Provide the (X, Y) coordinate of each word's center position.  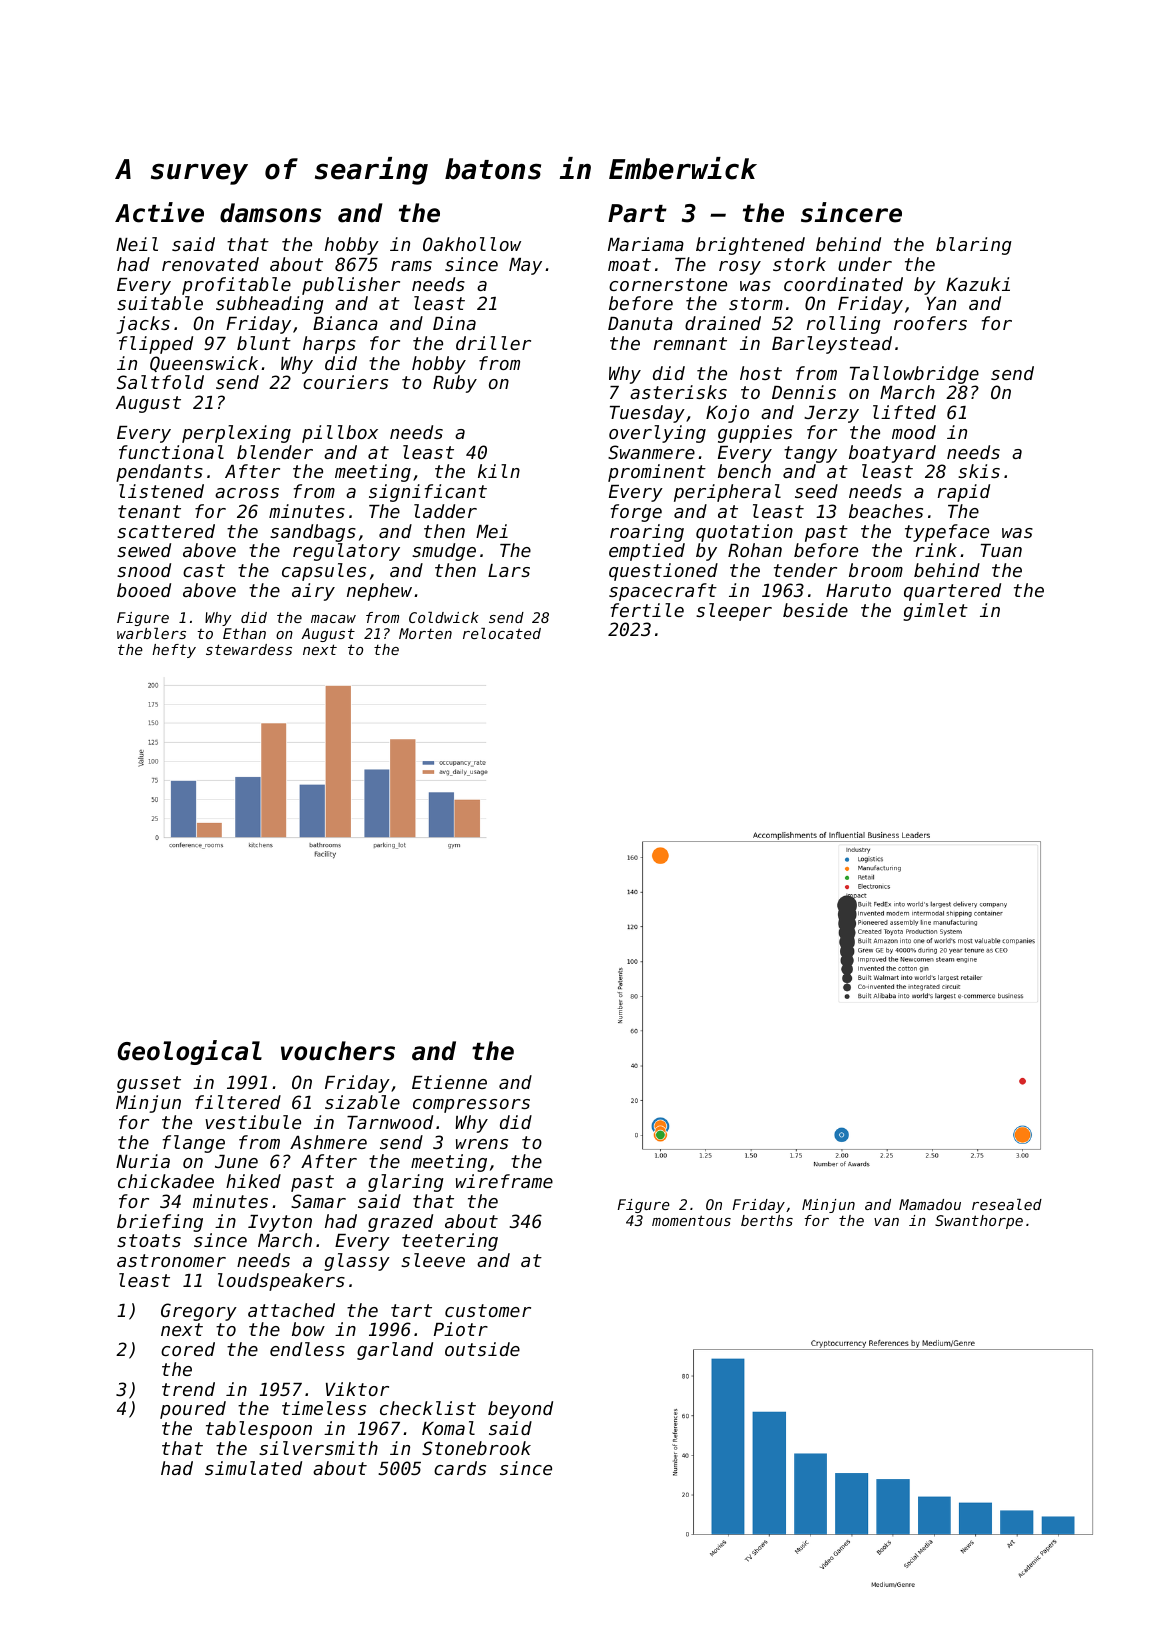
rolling (844, 325)
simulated (253, 1468)
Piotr (461, 1329)
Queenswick (204, 364)
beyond (520, 1410)
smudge (444, 552)
